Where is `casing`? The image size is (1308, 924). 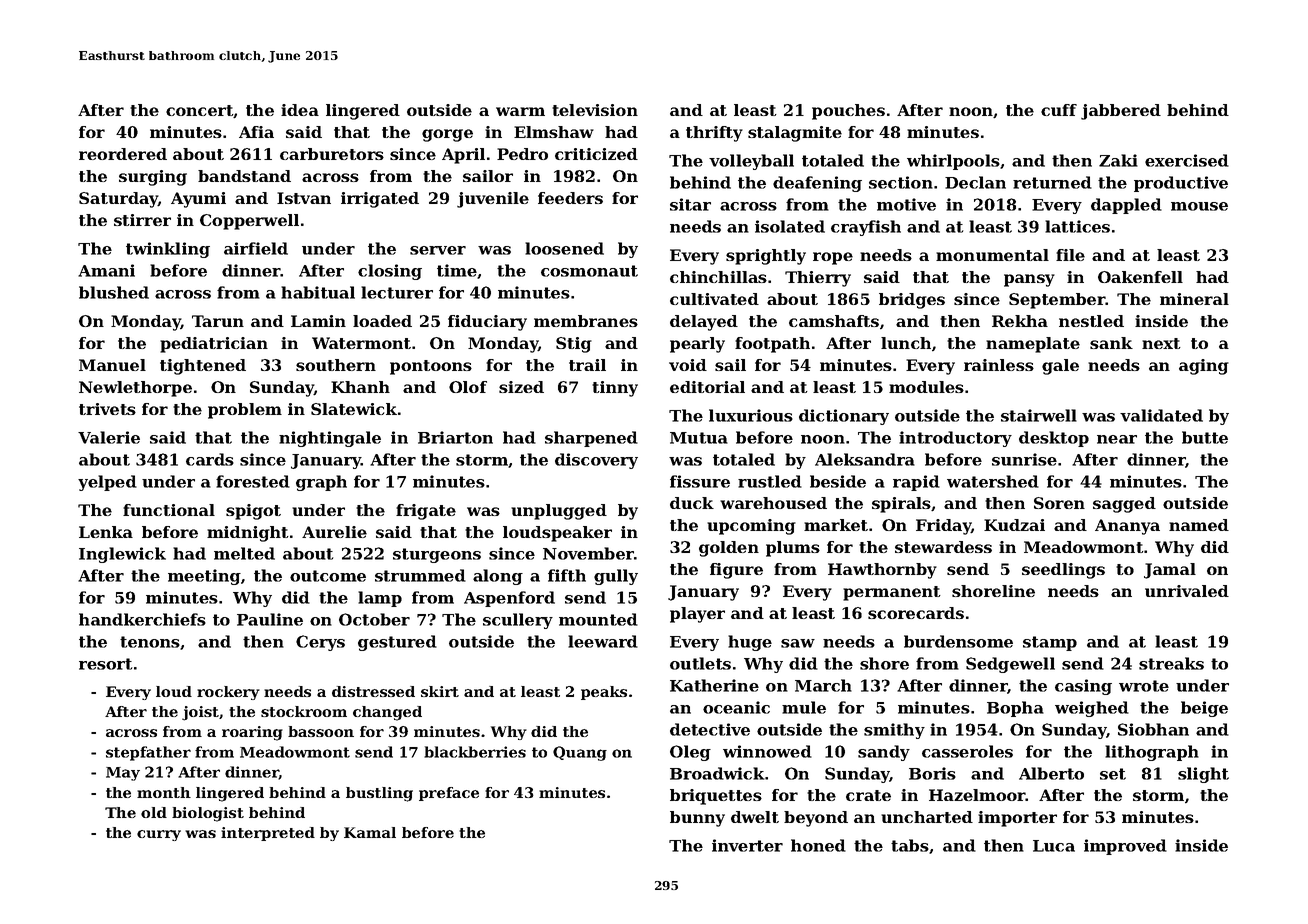 casing is located at coordinates (1083, 687).
